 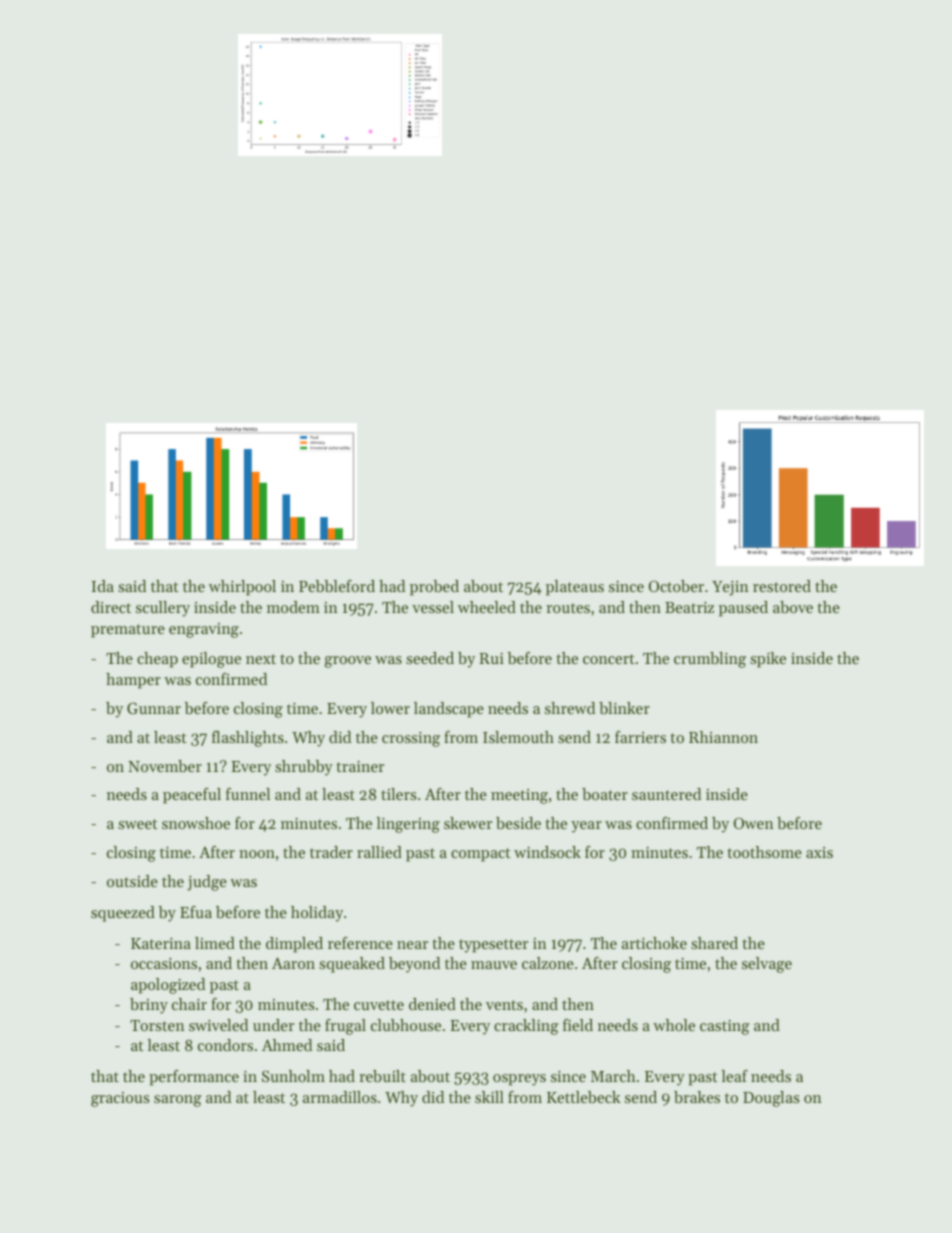 What do you see at coordinates (293, 963) in the document?
I see `Aaron` at bounding box center [293, 963].
